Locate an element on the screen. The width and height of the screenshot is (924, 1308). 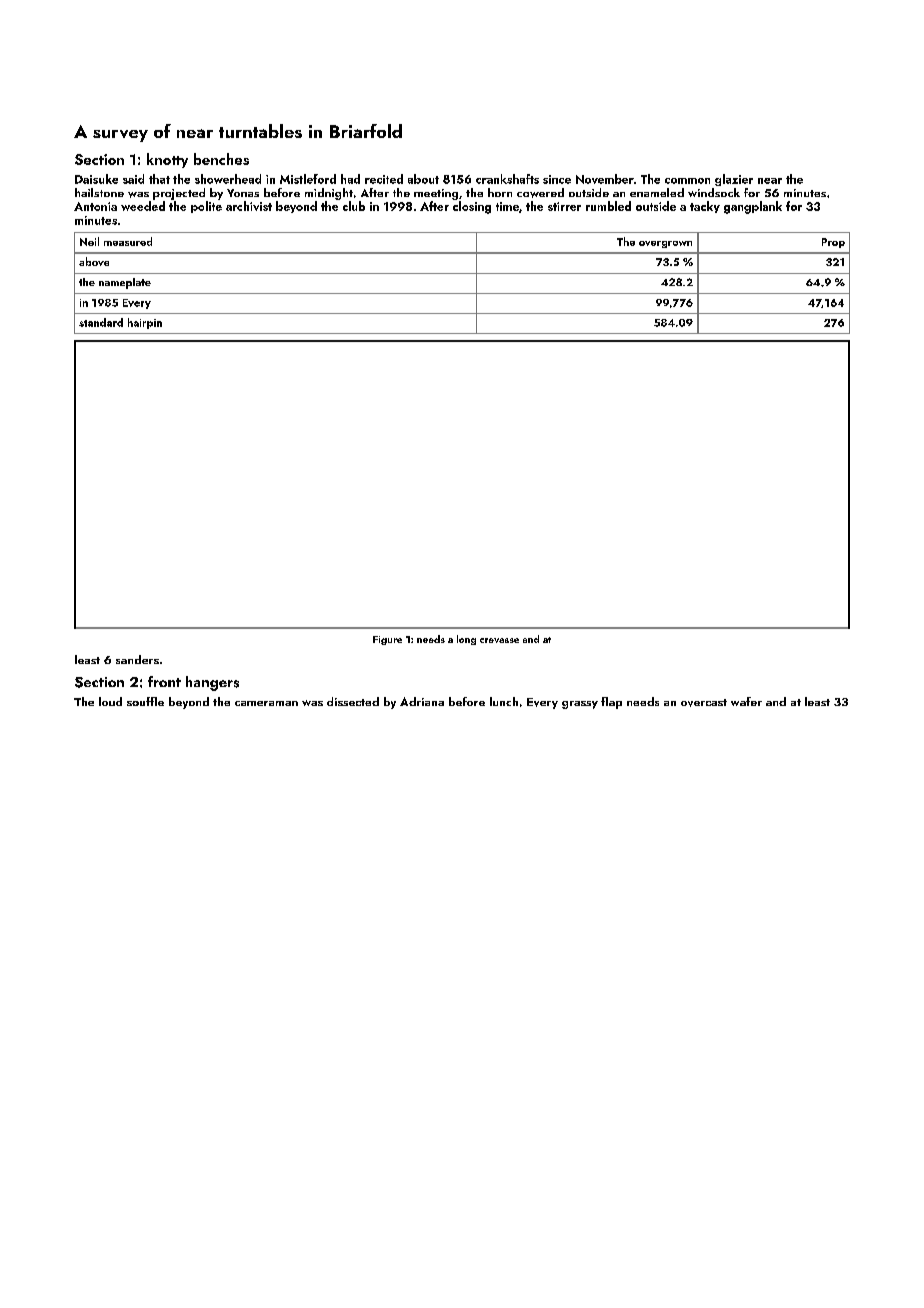
grassy is located at coordinates (580, 705).
